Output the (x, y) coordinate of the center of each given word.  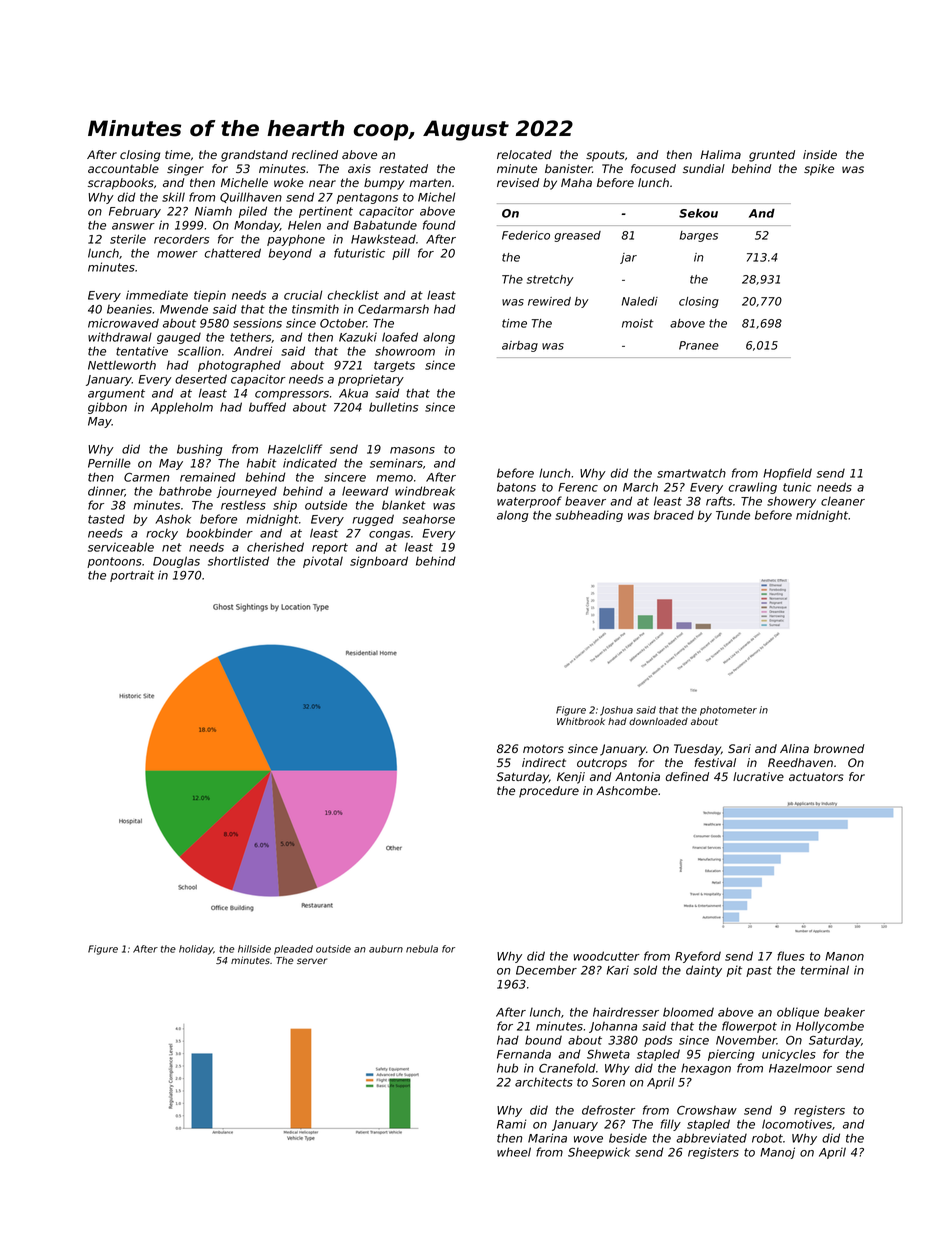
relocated (524, 154)
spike (819, 170)
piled (253, 212)
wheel (514, 1152)
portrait (132, 576)
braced (674, 515)
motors (543, 749)
